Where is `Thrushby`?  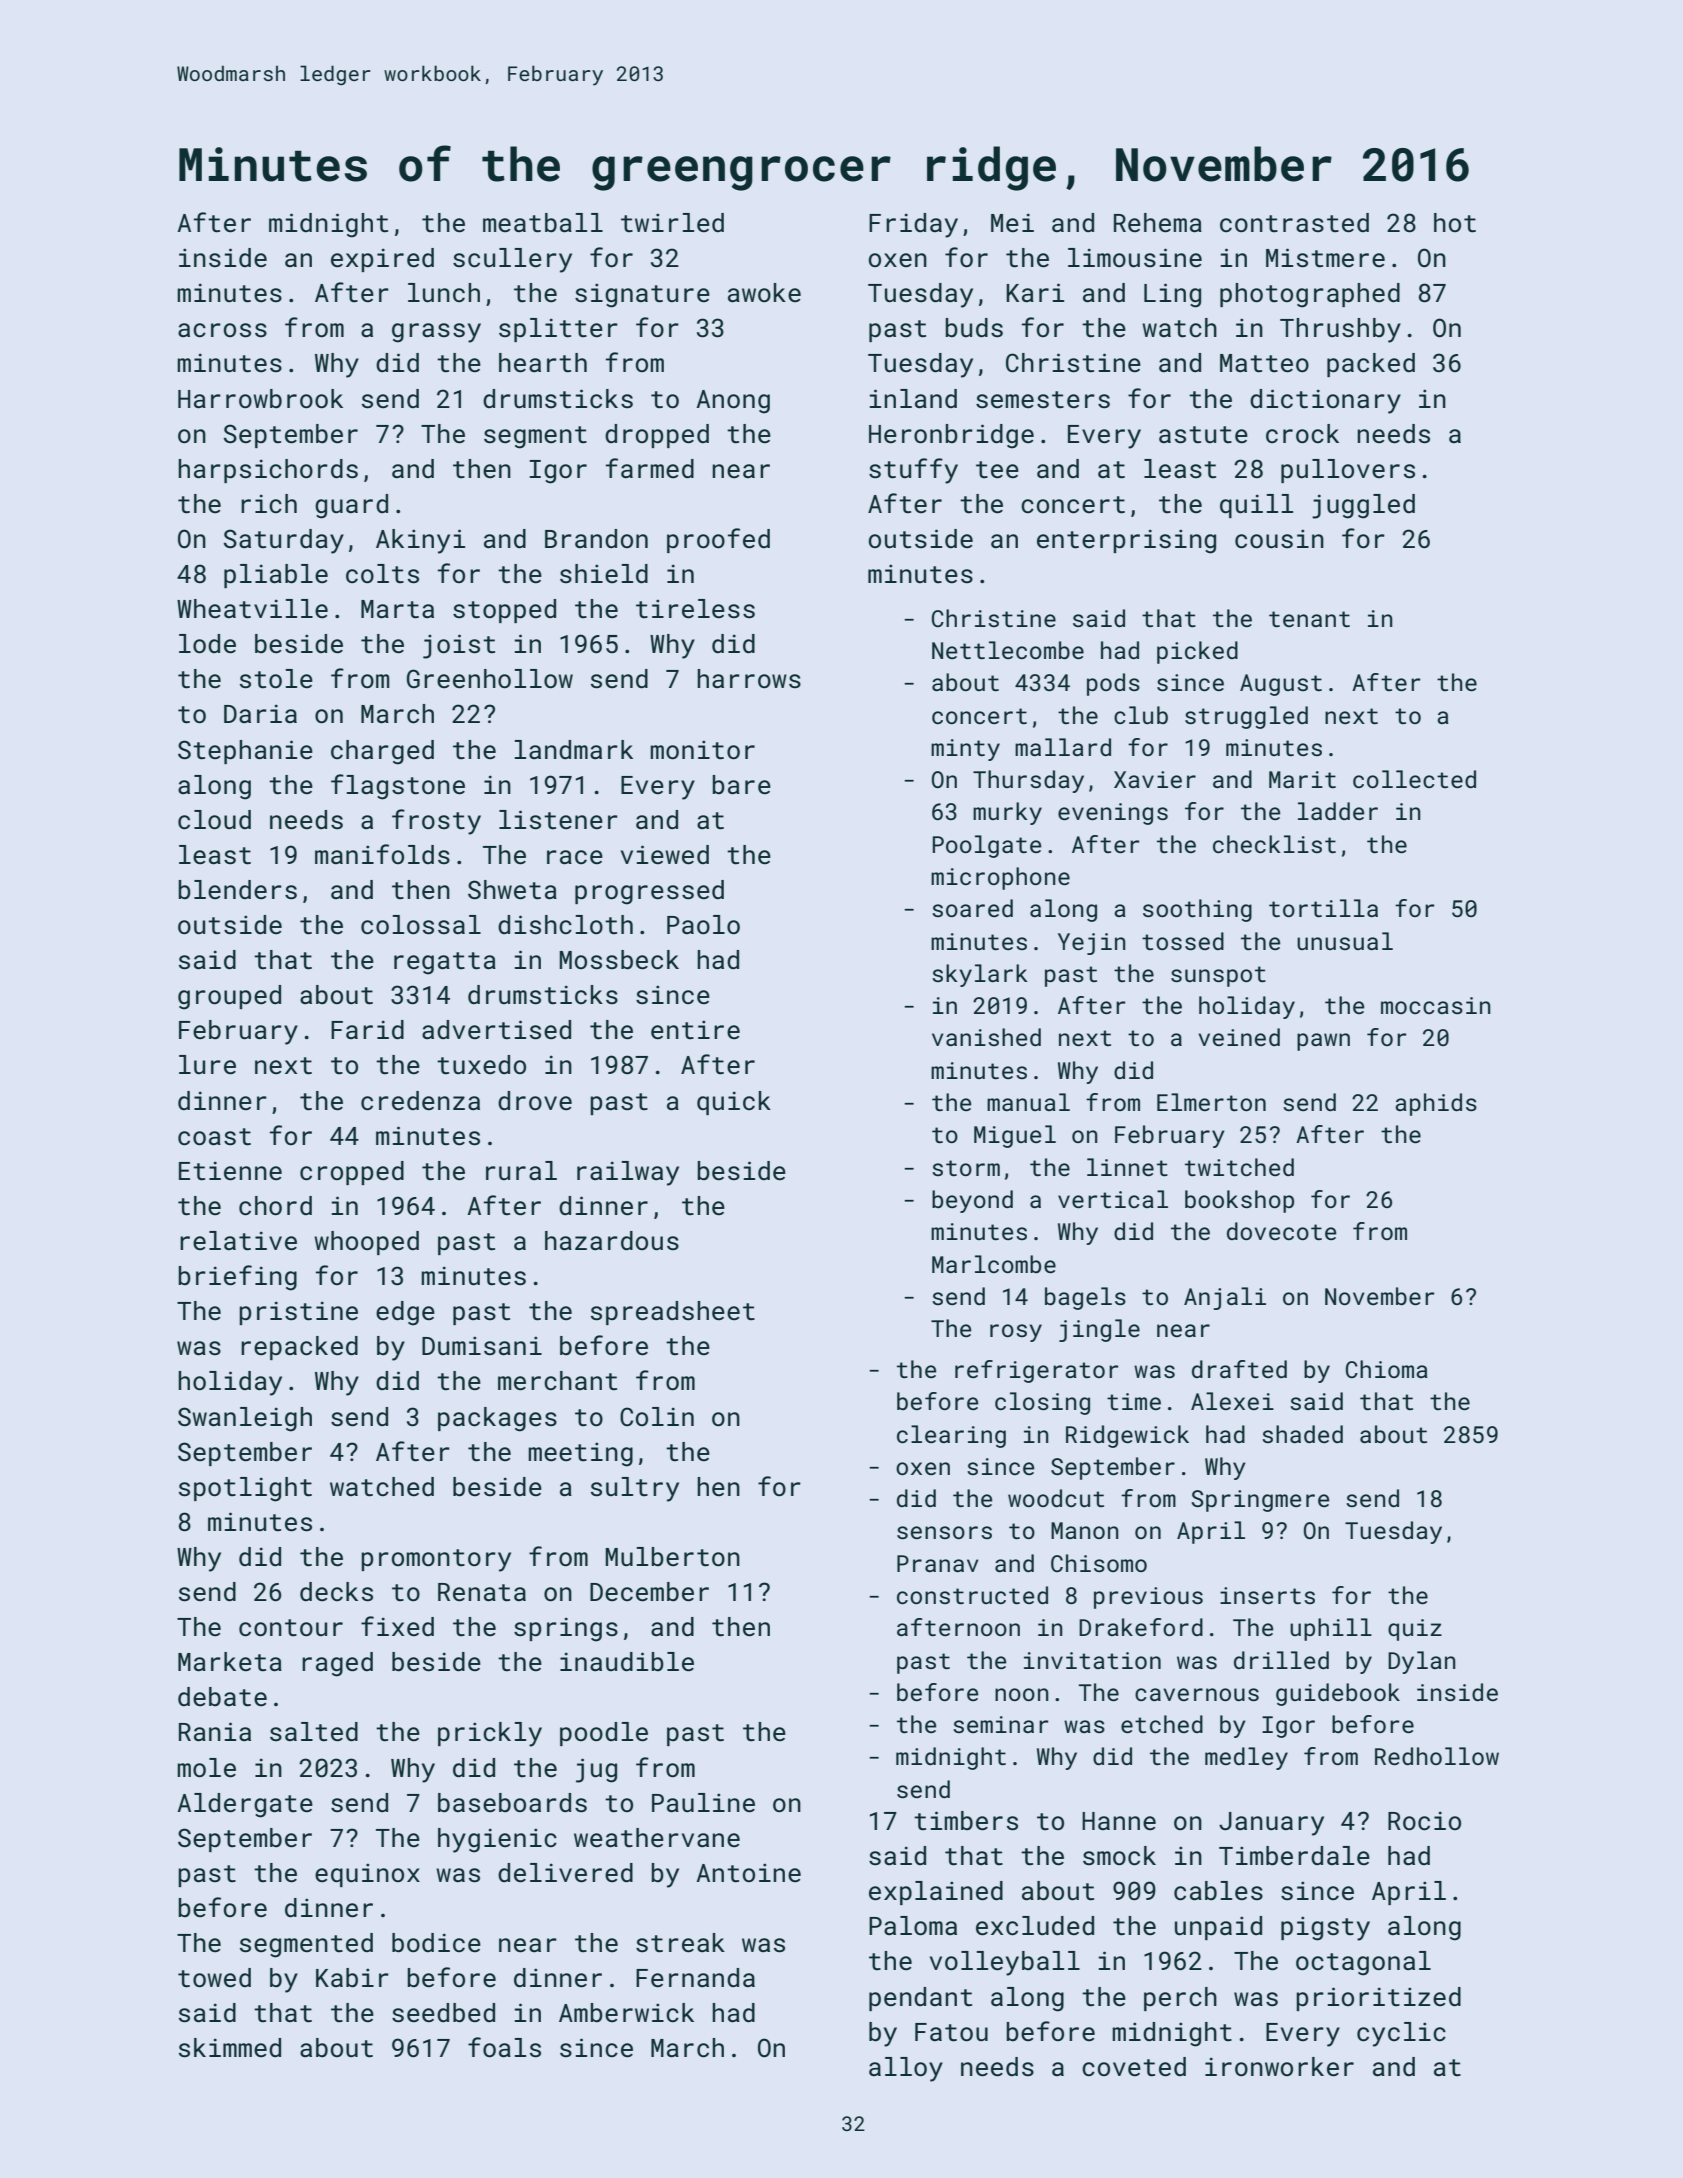
Thrushby is located at coordinates (1340, 330).
